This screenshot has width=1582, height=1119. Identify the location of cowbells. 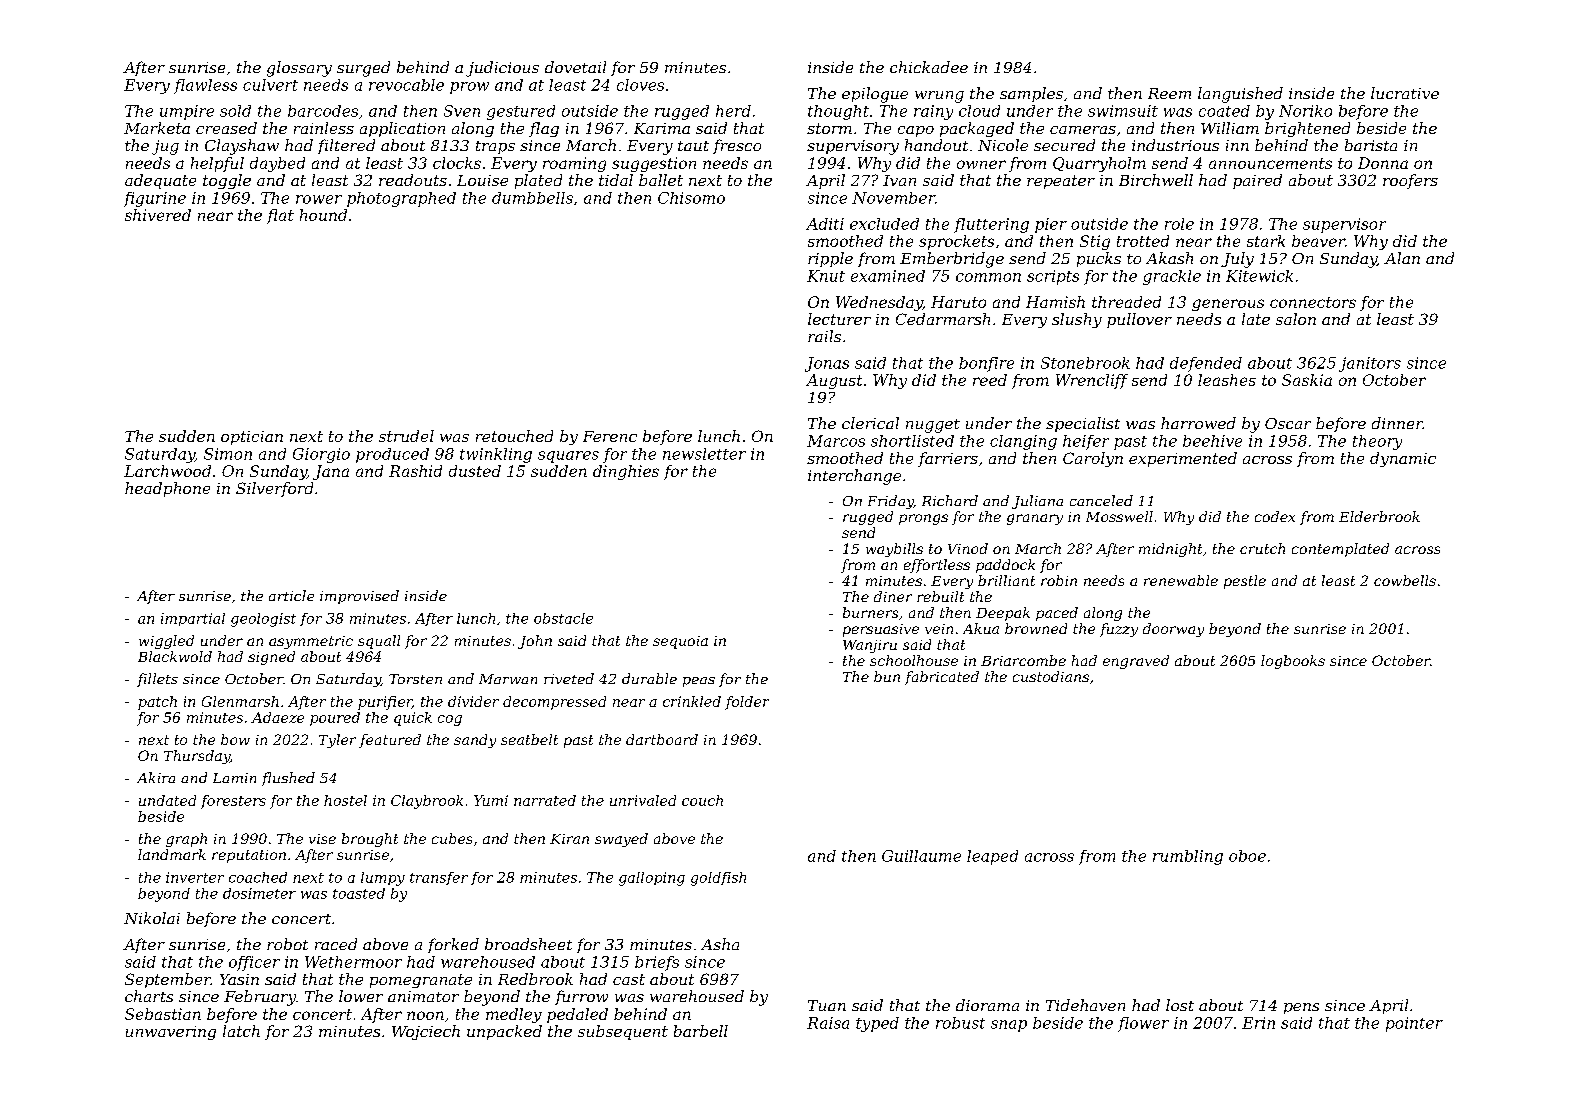
(1405, 580).
